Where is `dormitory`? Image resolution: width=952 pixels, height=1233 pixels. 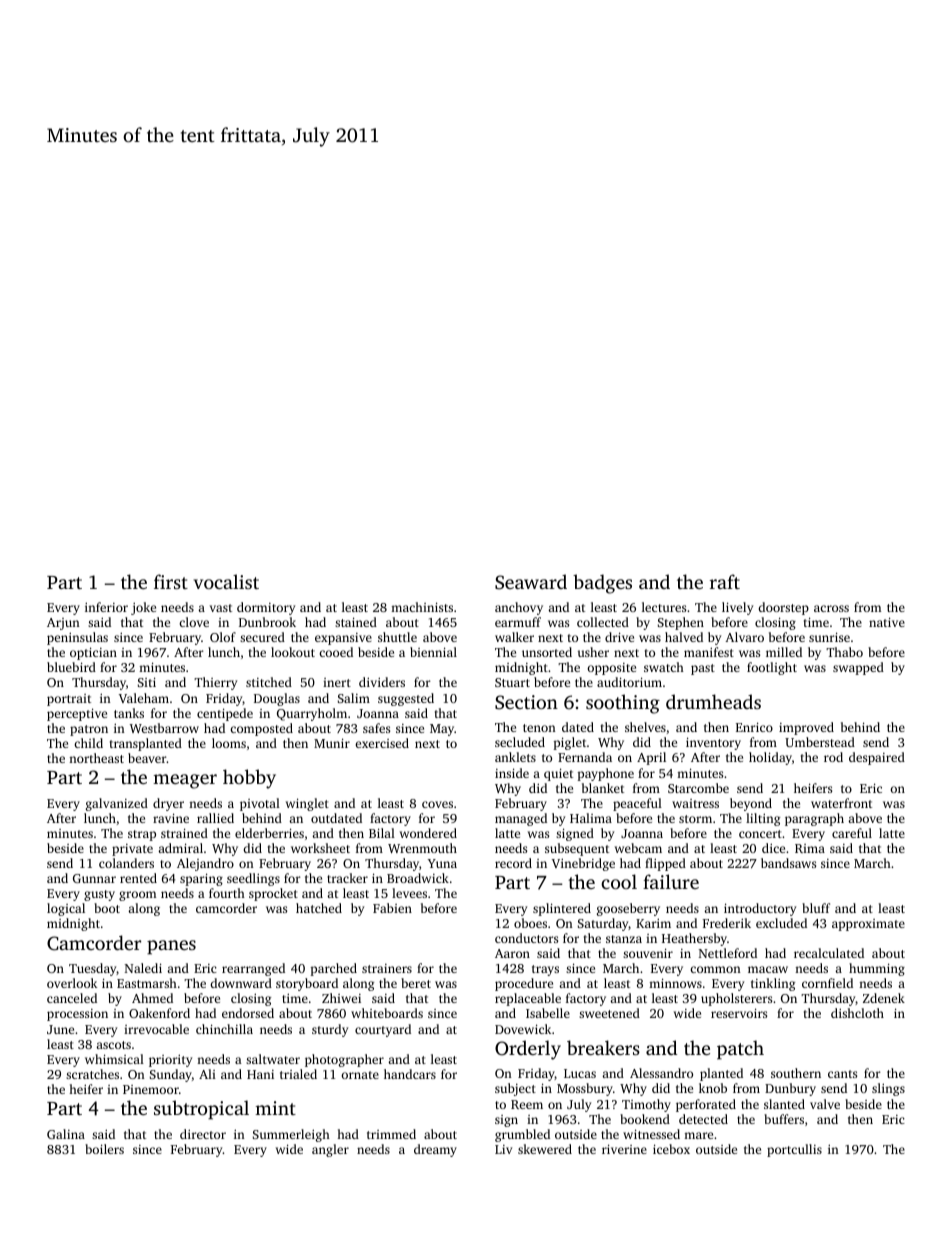 dormitory is located at coordinates (266, 608).
